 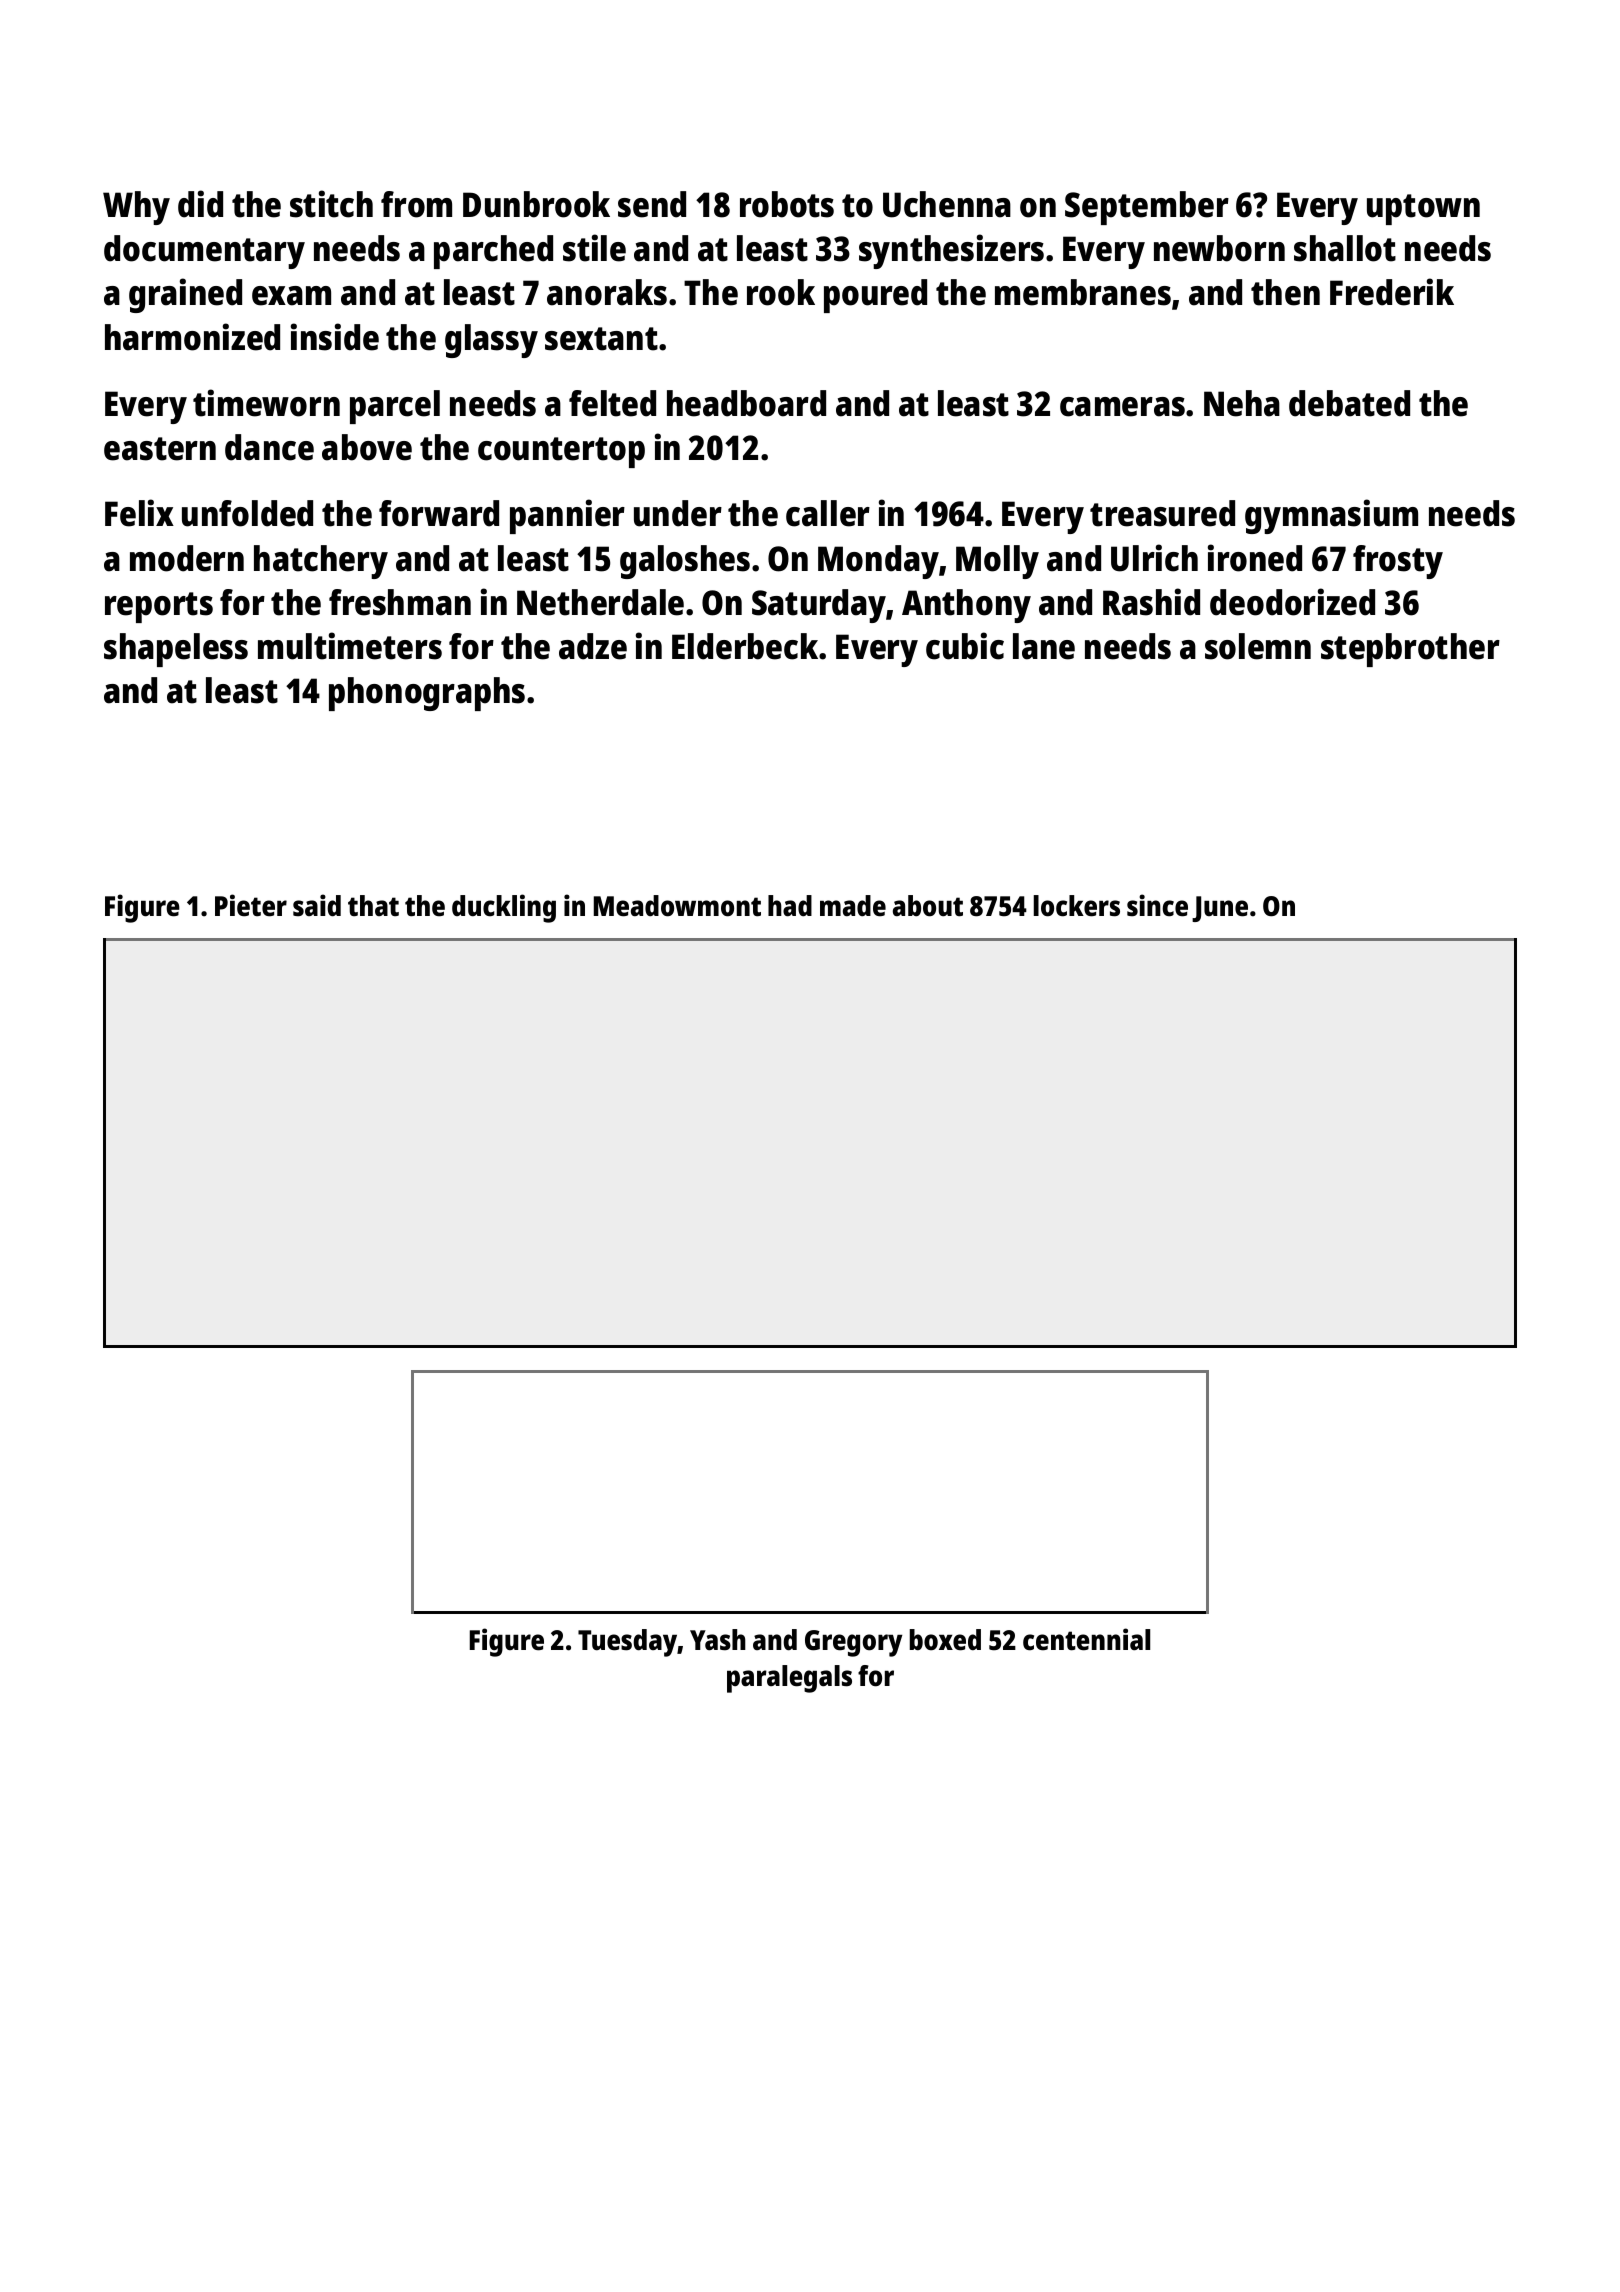 What do you see at coordinates (853, 906) in the image?
I see `made` at bounding box center [853, 906].
